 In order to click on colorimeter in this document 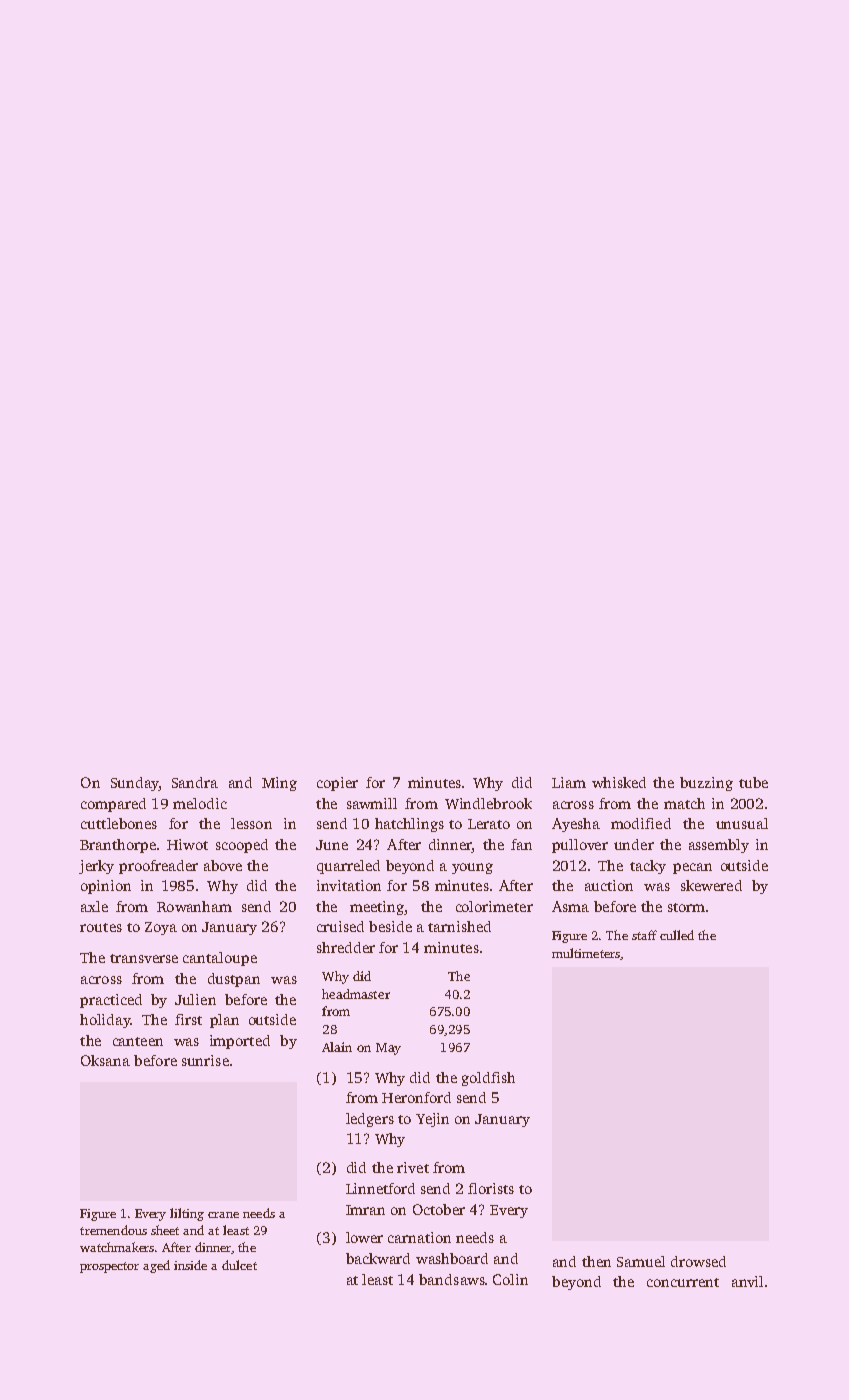, I will do `click(494, 906)`.
